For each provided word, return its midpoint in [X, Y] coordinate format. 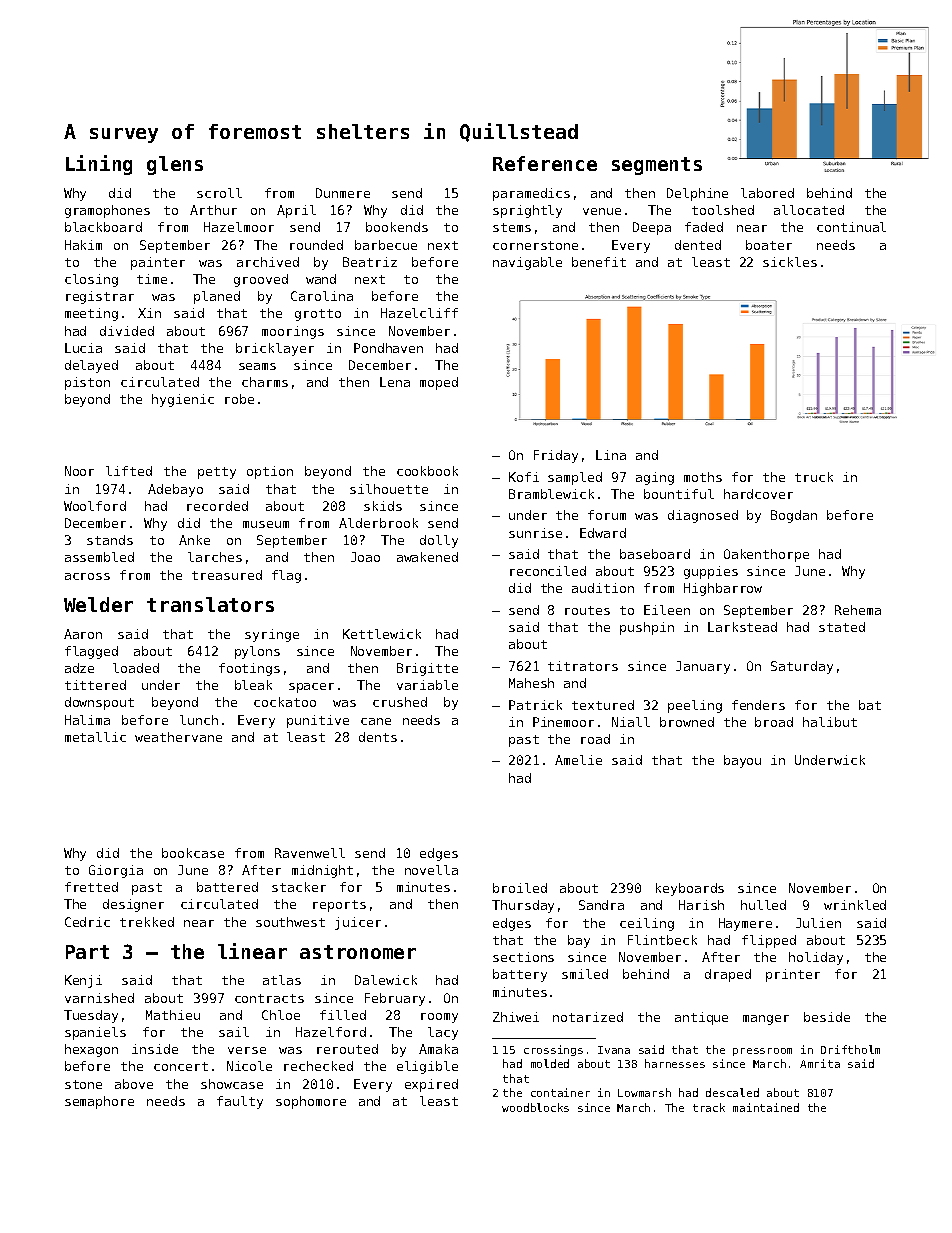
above [134, 1084]
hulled [763, 905]
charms [265, 382]
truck [814, 477]
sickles [790, 262]
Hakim [83, 245]
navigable [527, 263]
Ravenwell [310, 853]
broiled [520, 888]
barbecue [386, 245]
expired [431, 1085]
